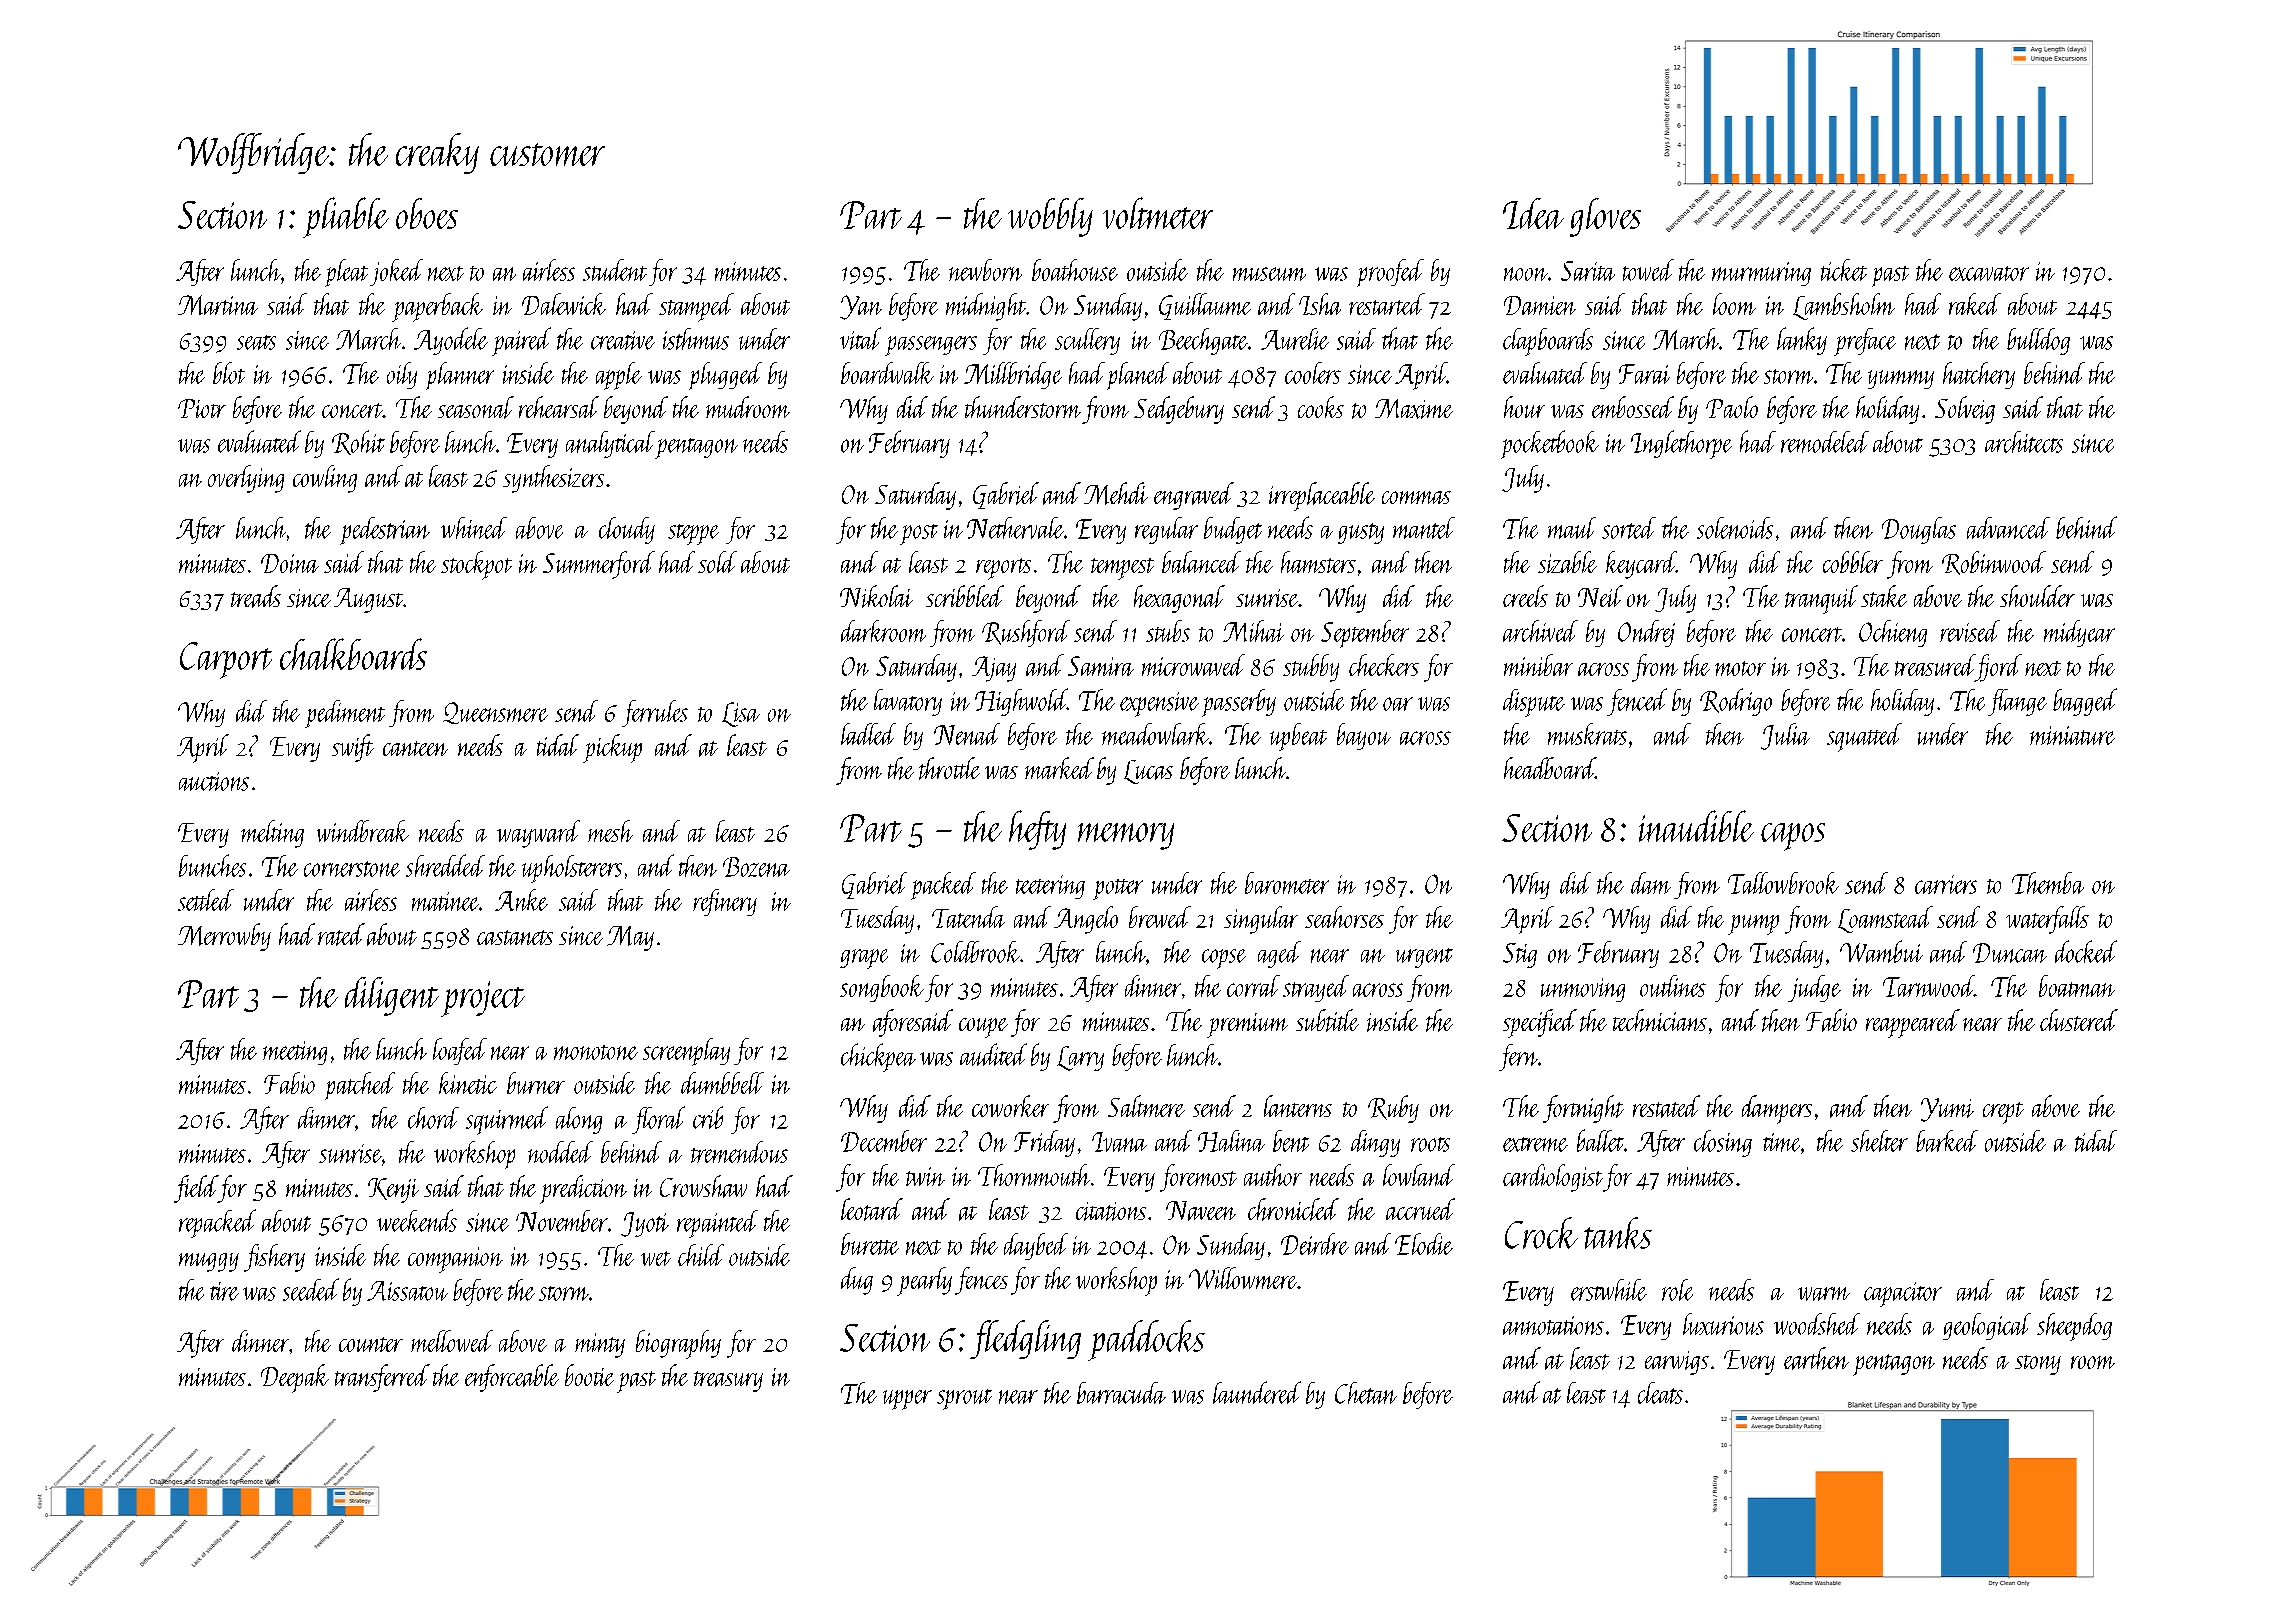 The height and width of the image is (1620, 2292). What do you see at coordinates (483, 999) in the image?
I see `project` at bounding box center [483, 999].
